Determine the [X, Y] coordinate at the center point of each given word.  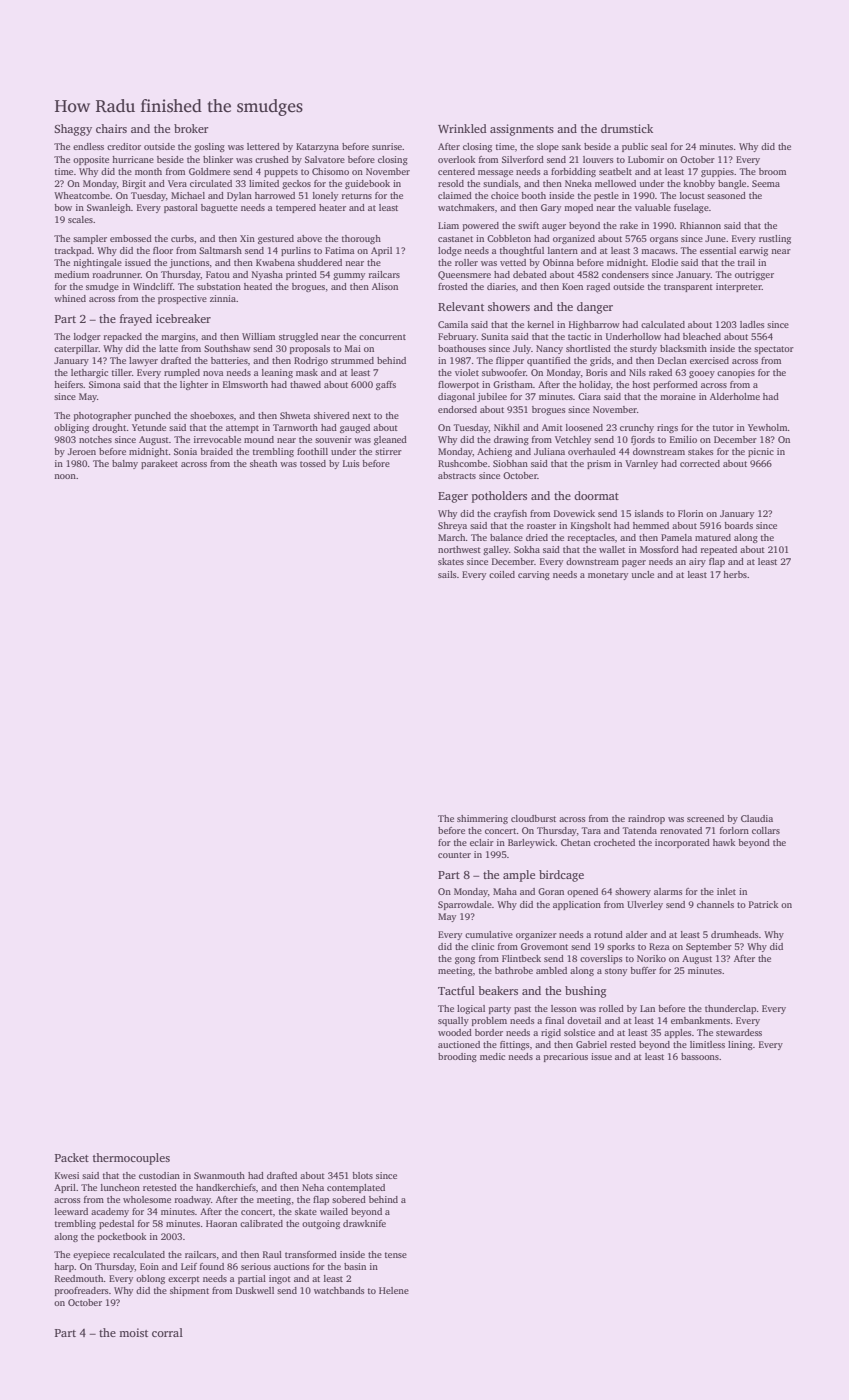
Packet [72, 1157]
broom [772, 171]
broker [191, 128]
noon [65, 476]
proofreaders [82, 1291]
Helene [394, 1290]
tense [396, 1255]
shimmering [482, 819]
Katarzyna [317, 147]
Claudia [757, 818]
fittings [515, 1045]
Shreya [452, 526]
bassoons [700, 1056]
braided [216, 451]
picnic [761, 452]
